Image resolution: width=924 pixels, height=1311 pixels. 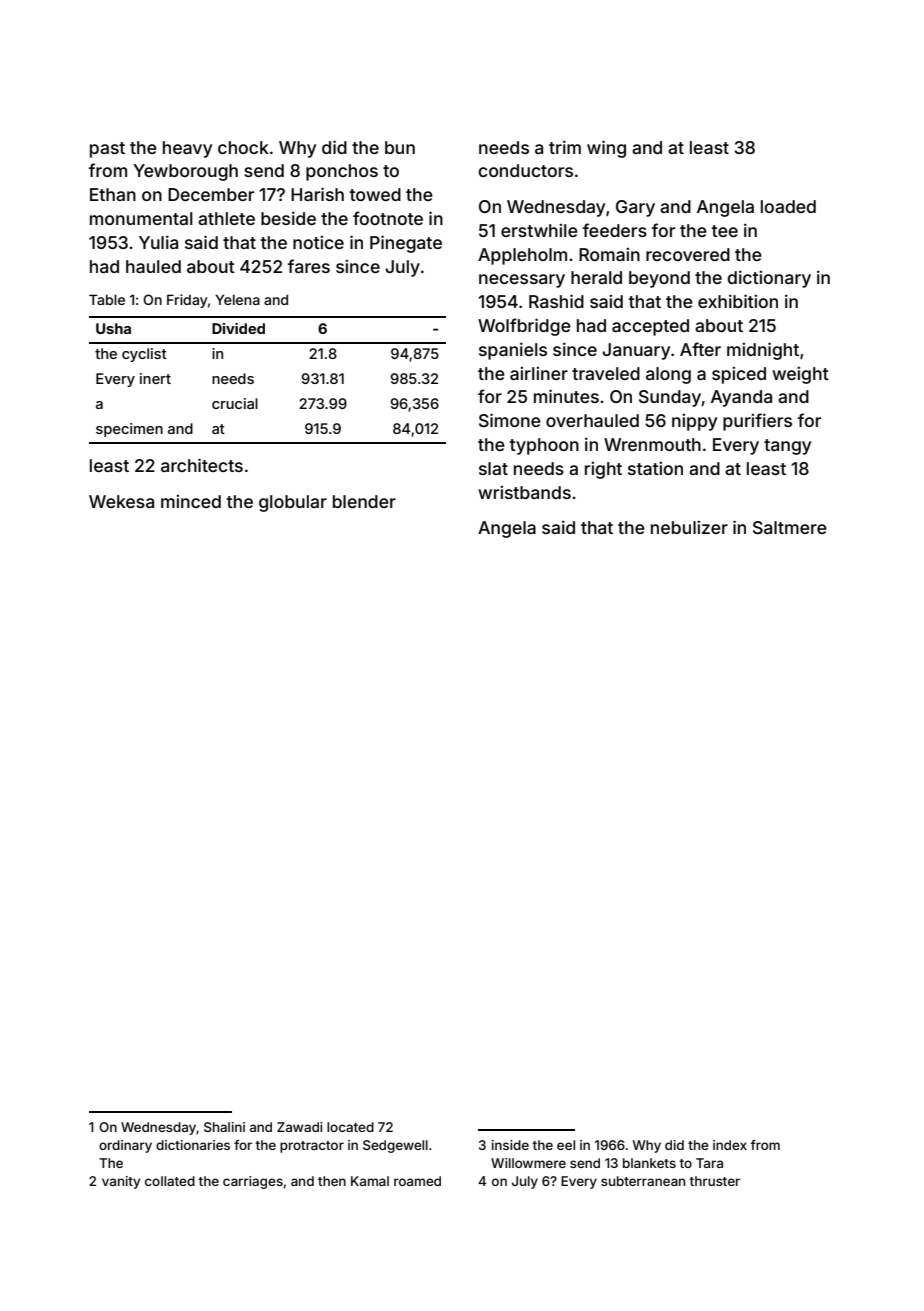 I want to click on loaded, so click(x=788, y=206).
